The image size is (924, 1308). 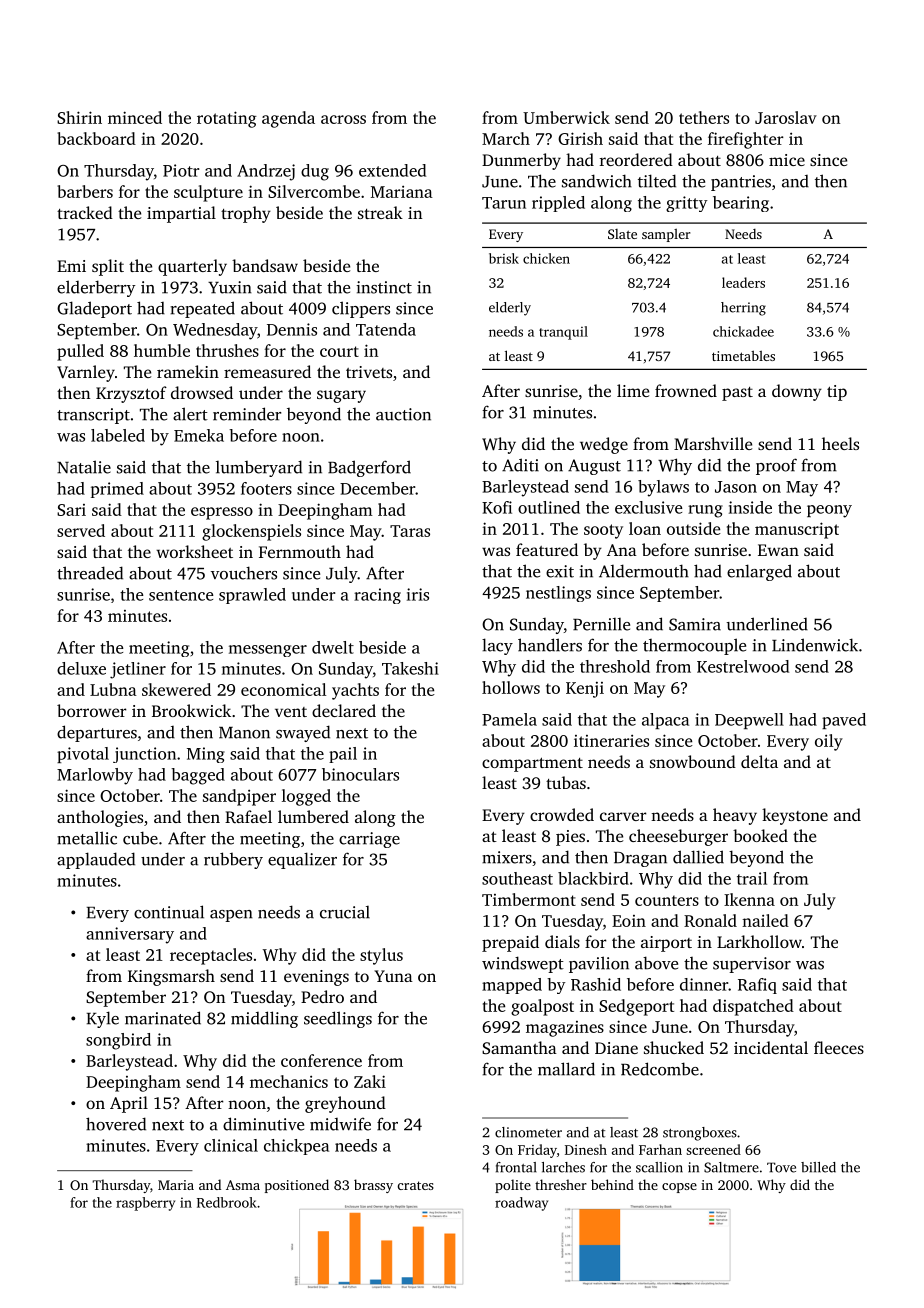 I want to click on Pamela, so click(x=509, y=719).
